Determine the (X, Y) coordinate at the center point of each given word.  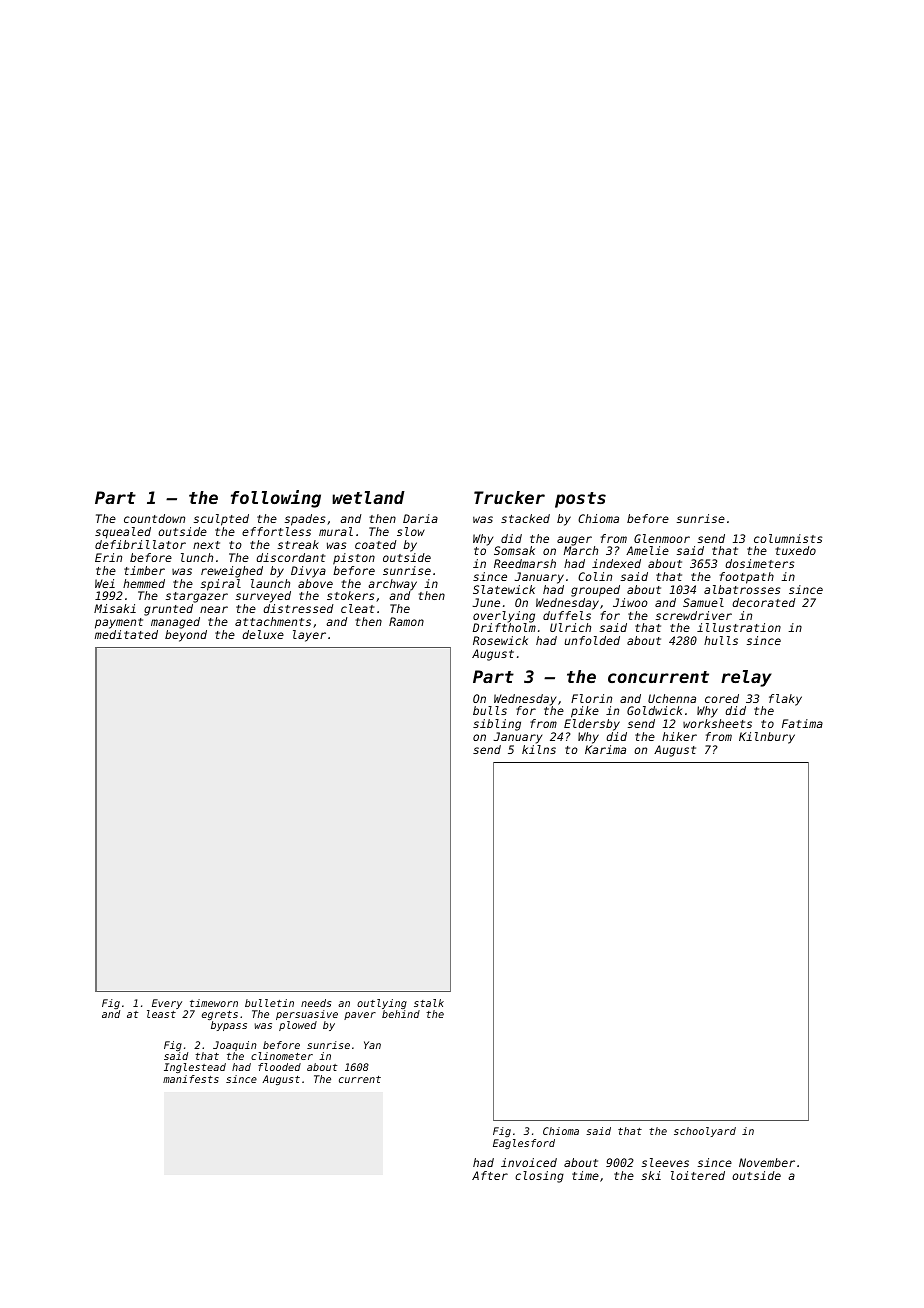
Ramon (406, 621)
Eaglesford (524, 1144)
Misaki (115, 608)
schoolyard (705, 1132)
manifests (191, 1079)
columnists (788, 538)
